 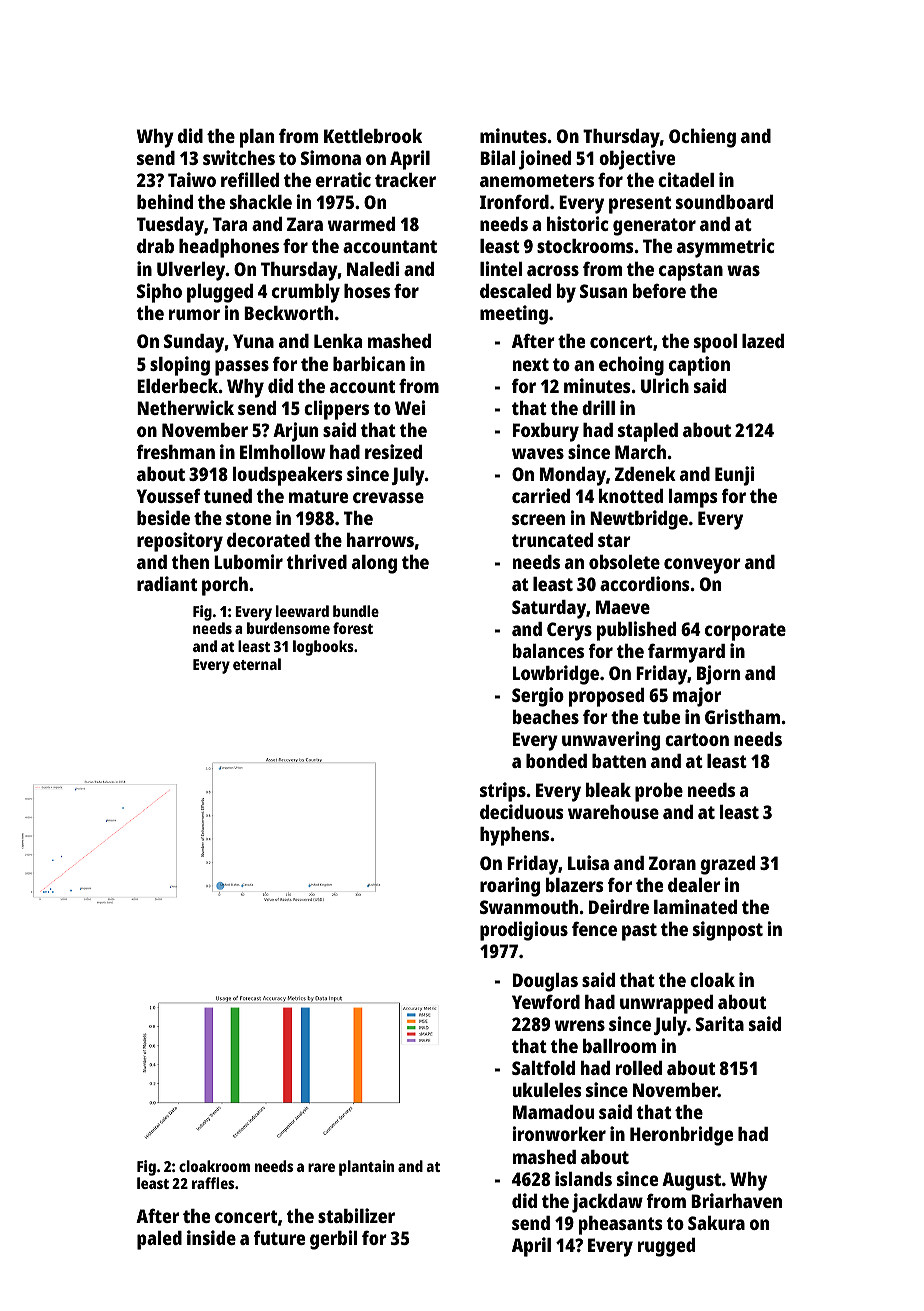 What do you see at coordinates (257, 664) in the document?
I see `eternal` at bounding box center [257, 664].
